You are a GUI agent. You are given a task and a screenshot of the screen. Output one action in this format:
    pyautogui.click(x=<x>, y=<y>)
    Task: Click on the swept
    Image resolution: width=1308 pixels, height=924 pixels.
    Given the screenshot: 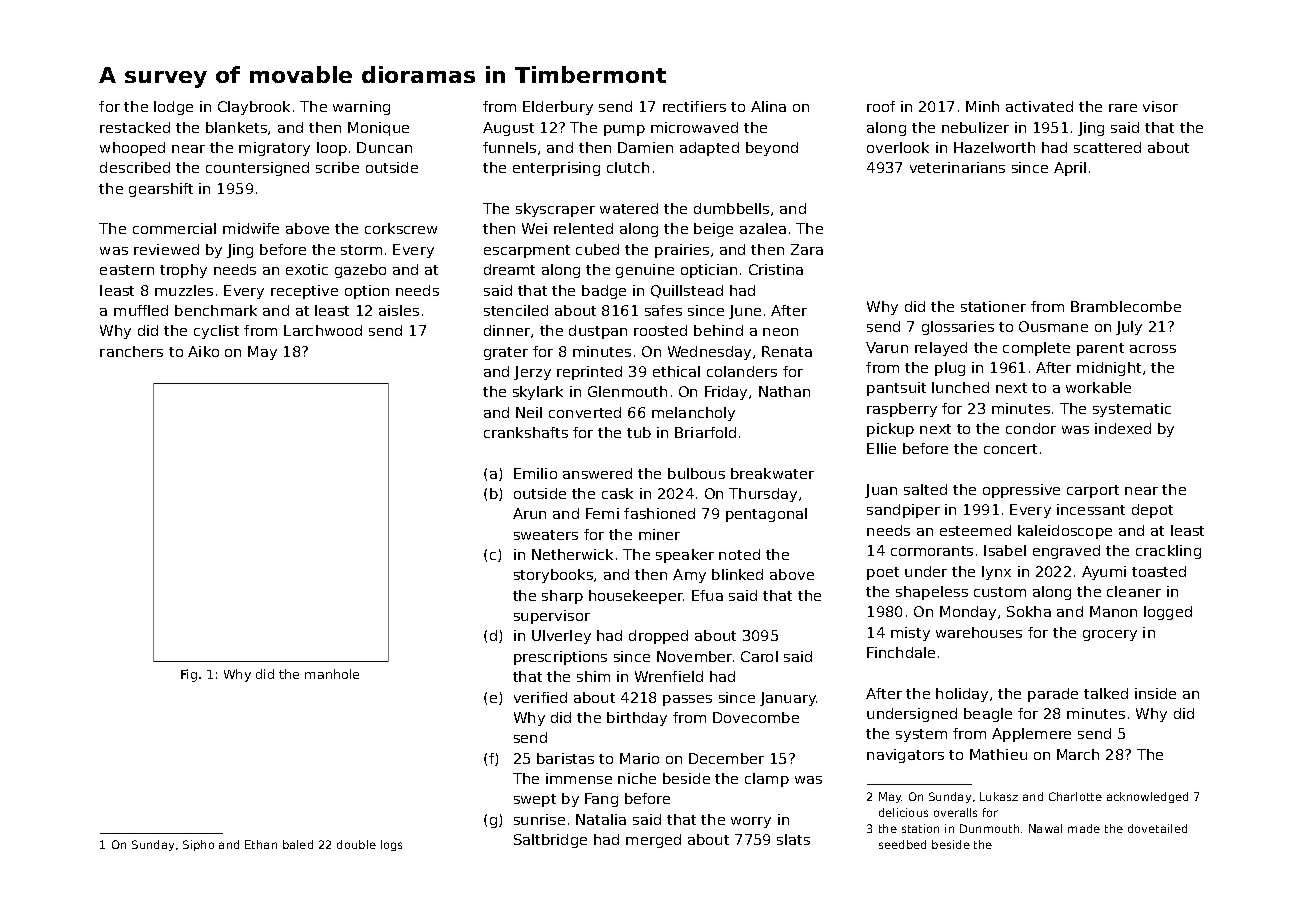 What is the action you would take?
    pyautogui.click(x=535, y=800)
